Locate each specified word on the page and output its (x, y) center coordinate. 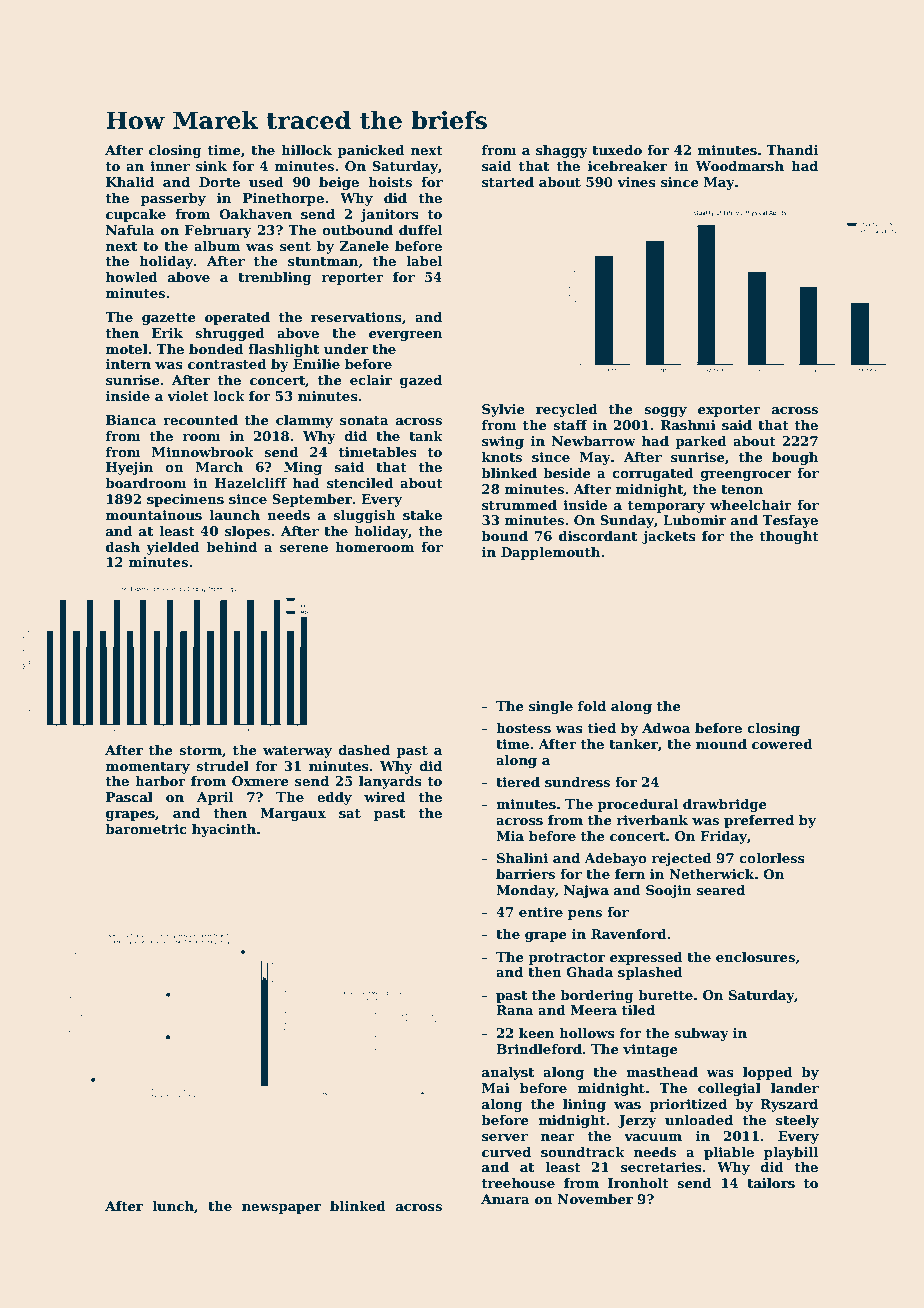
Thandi (792, 150)
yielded (173, 548)
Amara (505, 1199)
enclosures (755, 957)
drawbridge (725, 805)
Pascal (129, 797)
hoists (390, 182)
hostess (523, 728)
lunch (173, 1206)
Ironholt (638, 1183)
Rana (515, 1010)
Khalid (130, 182)
